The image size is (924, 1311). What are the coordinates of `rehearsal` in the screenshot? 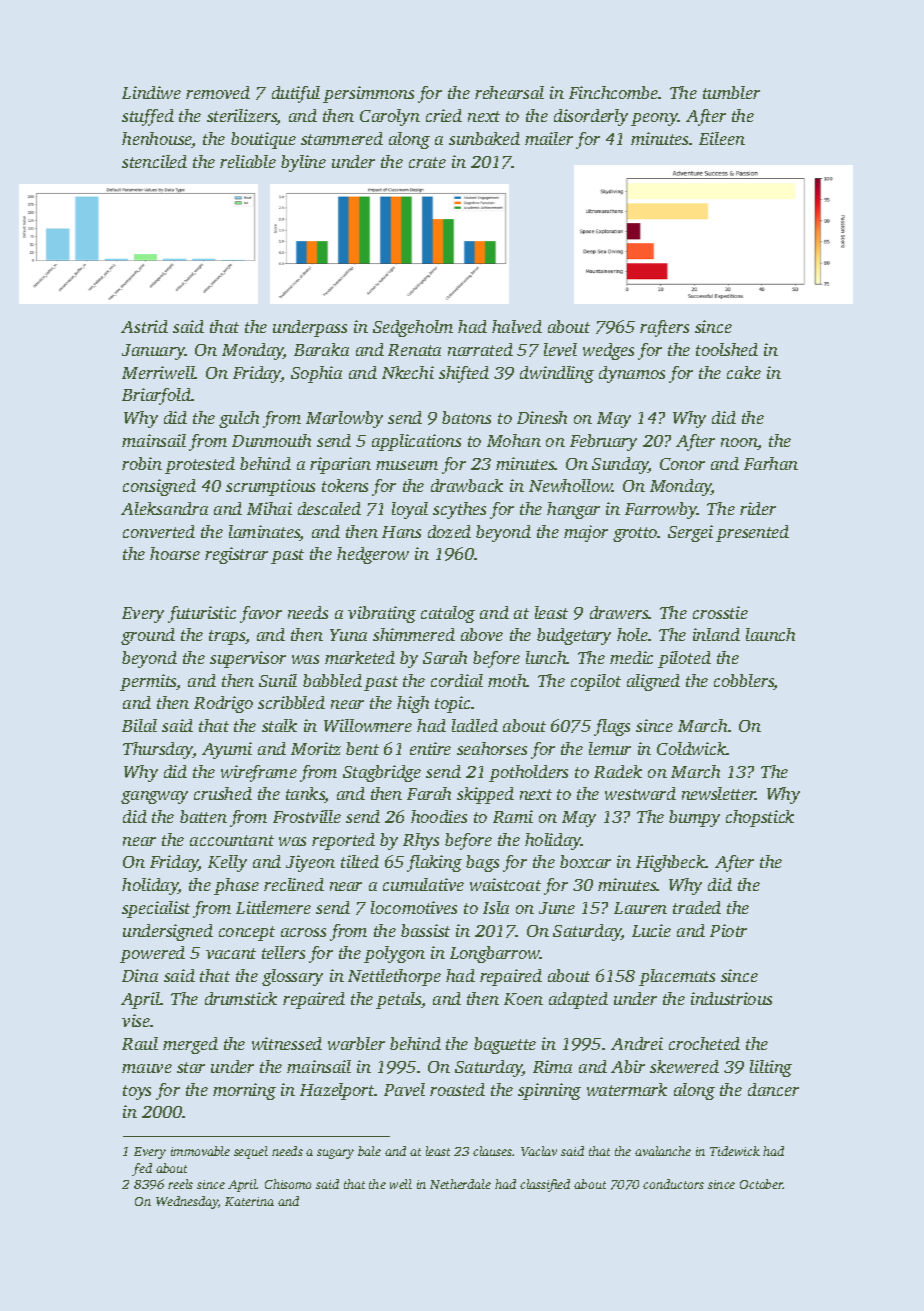 It's located at (509, 92).
